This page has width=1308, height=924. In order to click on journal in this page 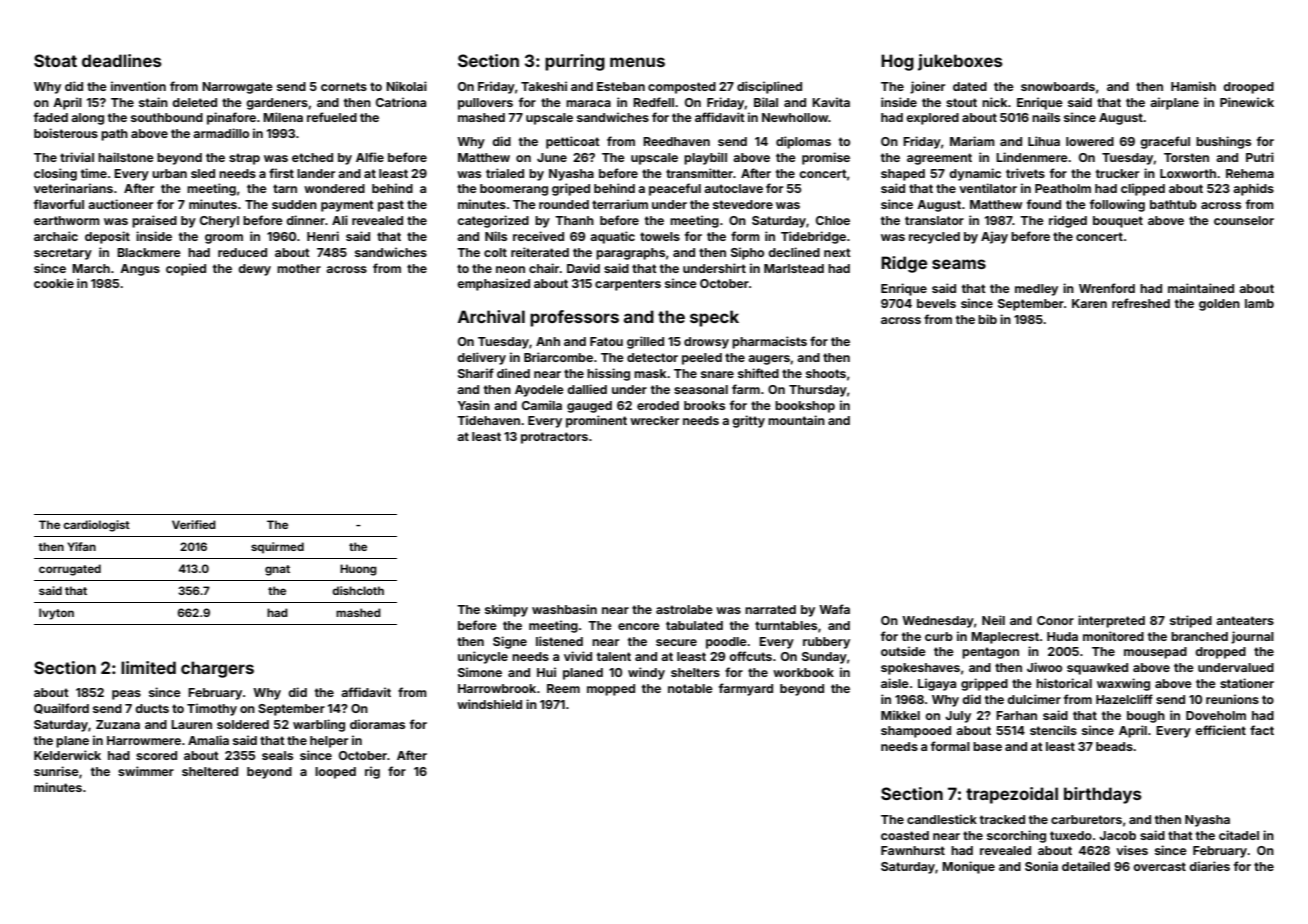, I will do `click(1252, 637)`.
